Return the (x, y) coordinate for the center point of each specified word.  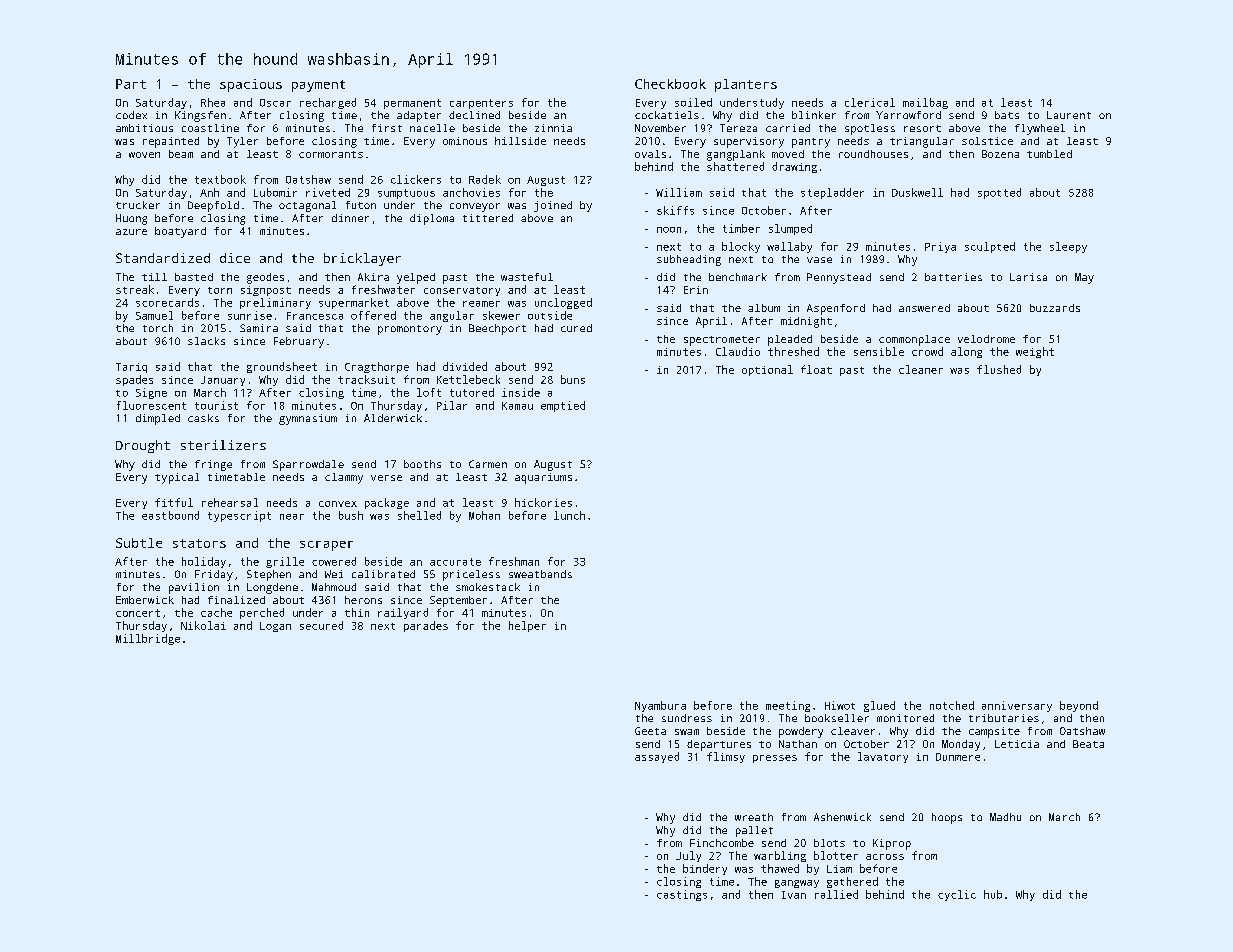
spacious (251, 85)
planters (746, 85)
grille (285, 562)
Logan (275, 627)
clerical (870, 102)
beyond (1079, 706)
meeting (788, 706)
